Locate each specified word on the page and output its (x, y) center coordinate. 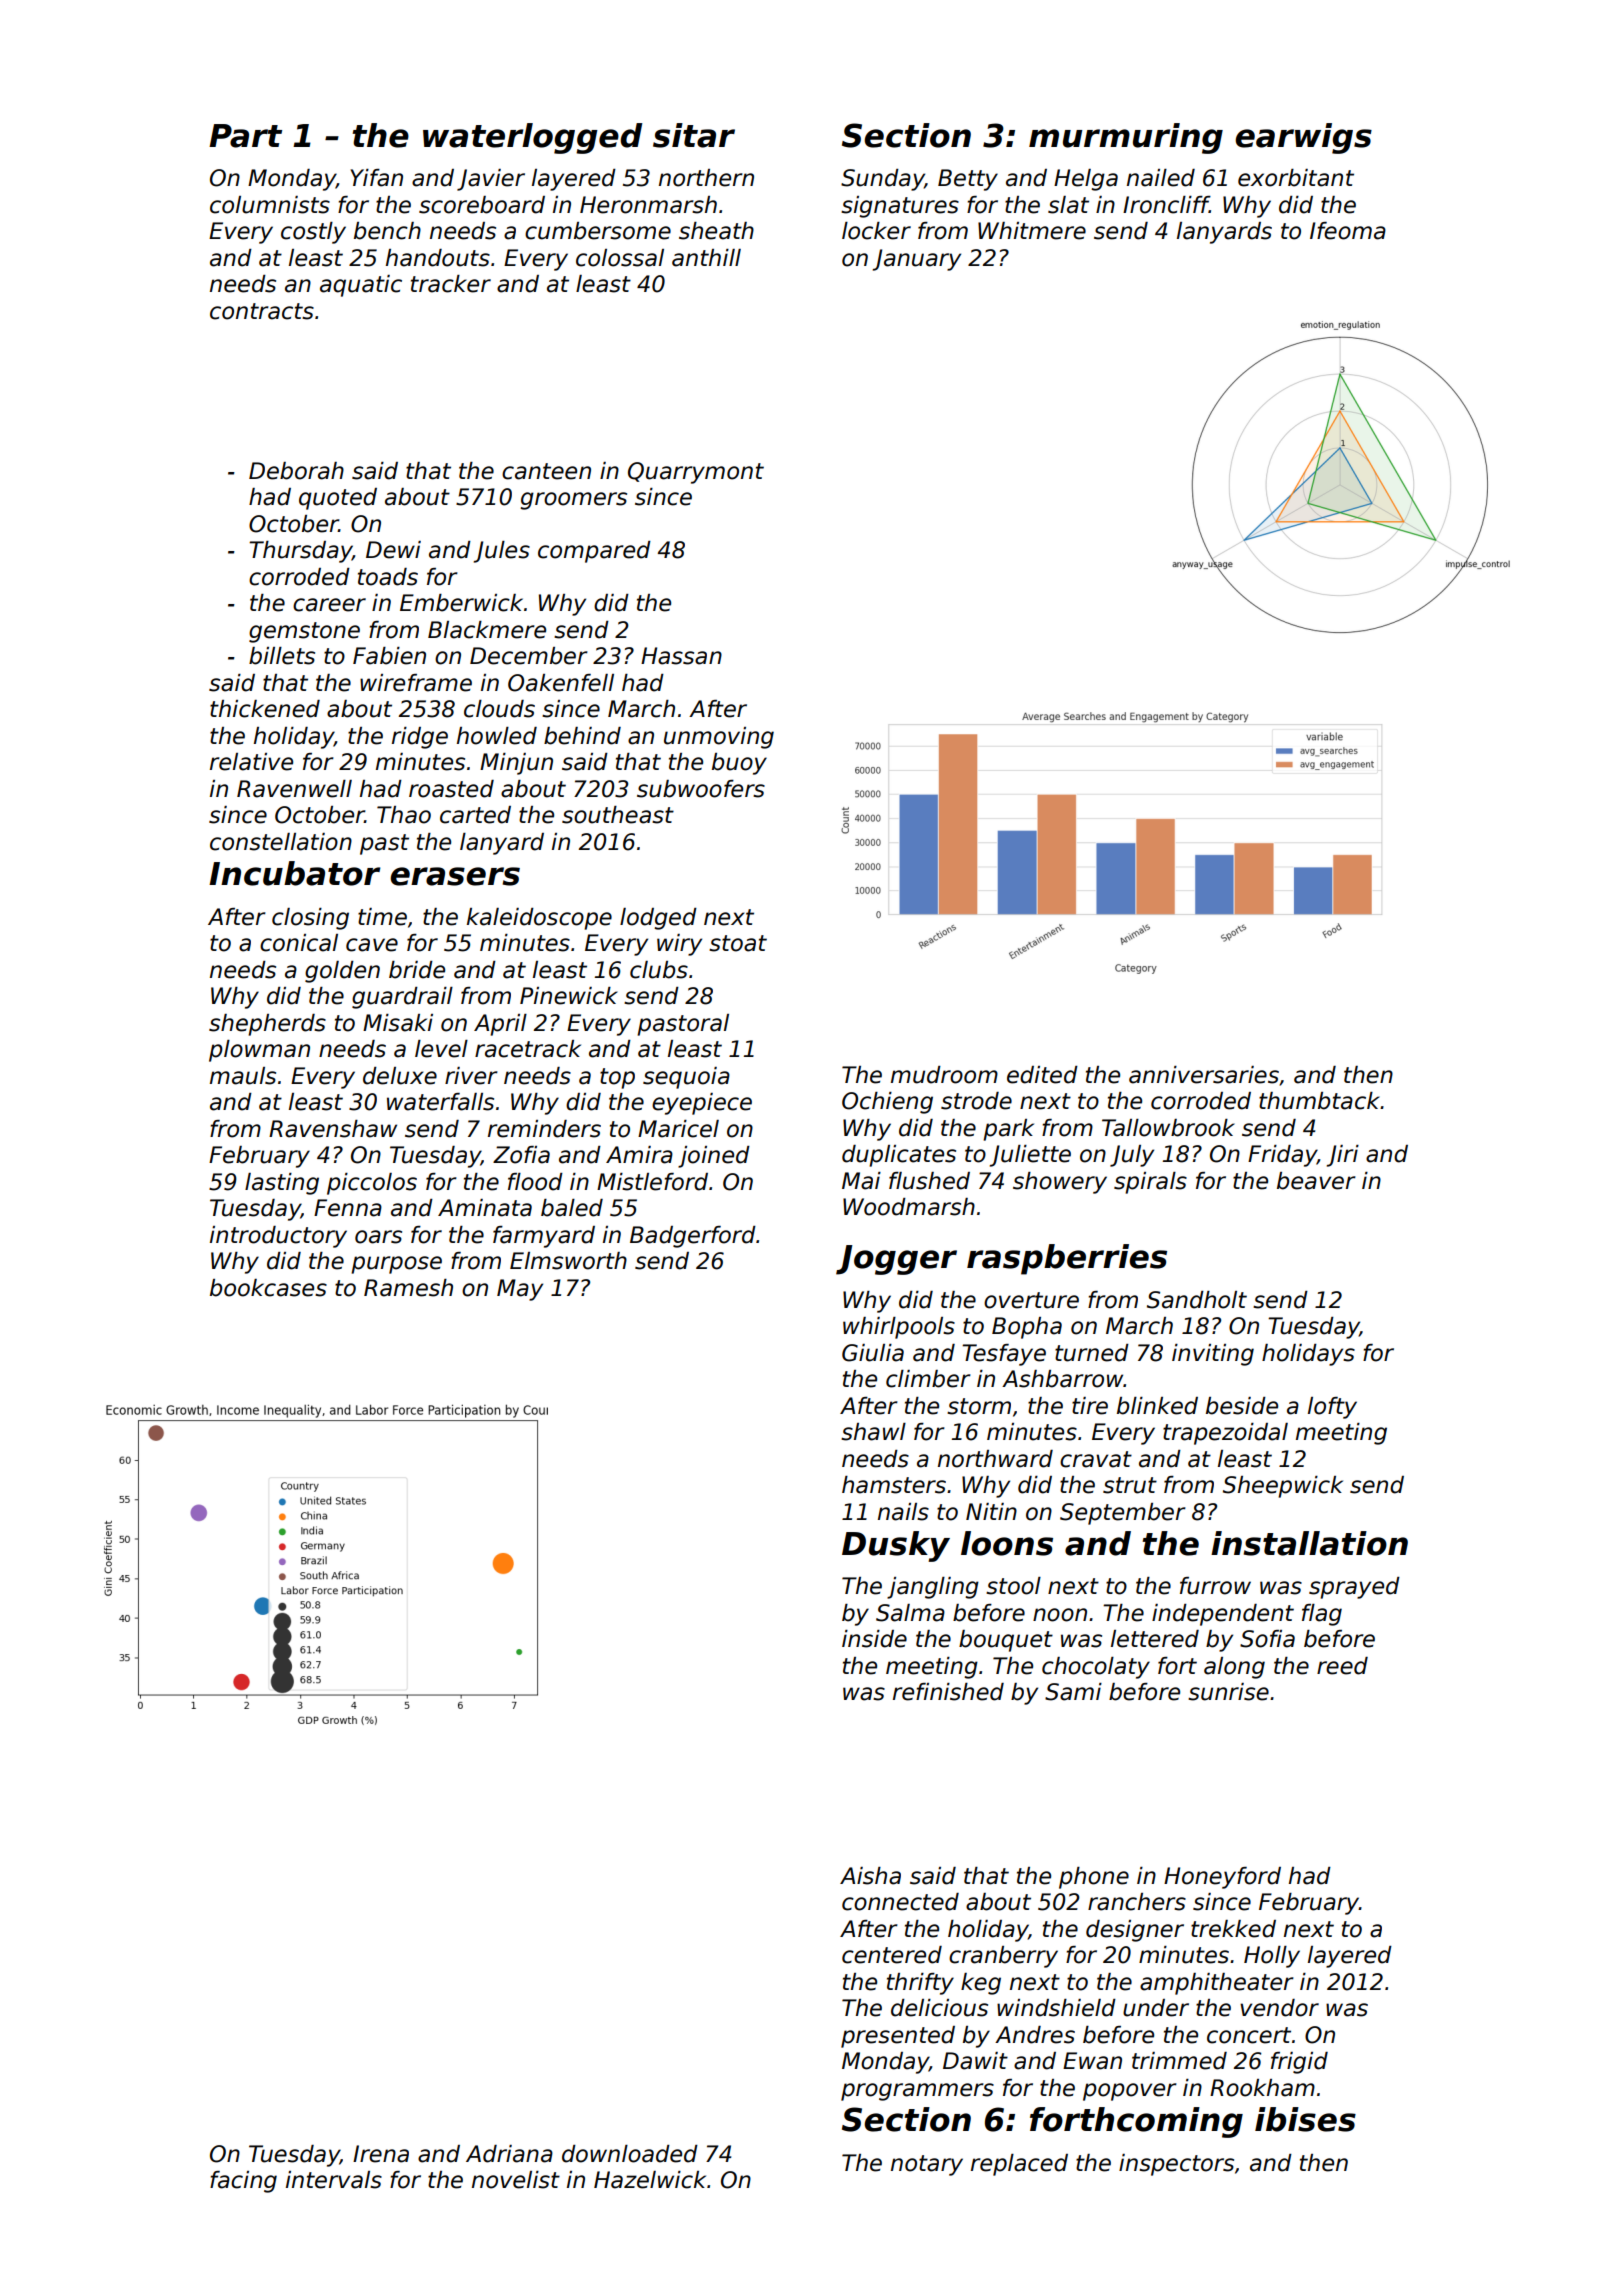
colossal (620, 258)
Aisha (870, 1876)
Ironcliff (1166, 205)
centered (892, 1955)
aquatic (361, 286)
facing (243, 2182)
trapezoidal (1225, 1434)
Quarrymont (696, 473)
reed (1342, 1666)
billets (282, 656)
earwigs (1303, 138)
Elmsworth (568, 1261)
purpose (396, 1265)
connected (900, 1902)
